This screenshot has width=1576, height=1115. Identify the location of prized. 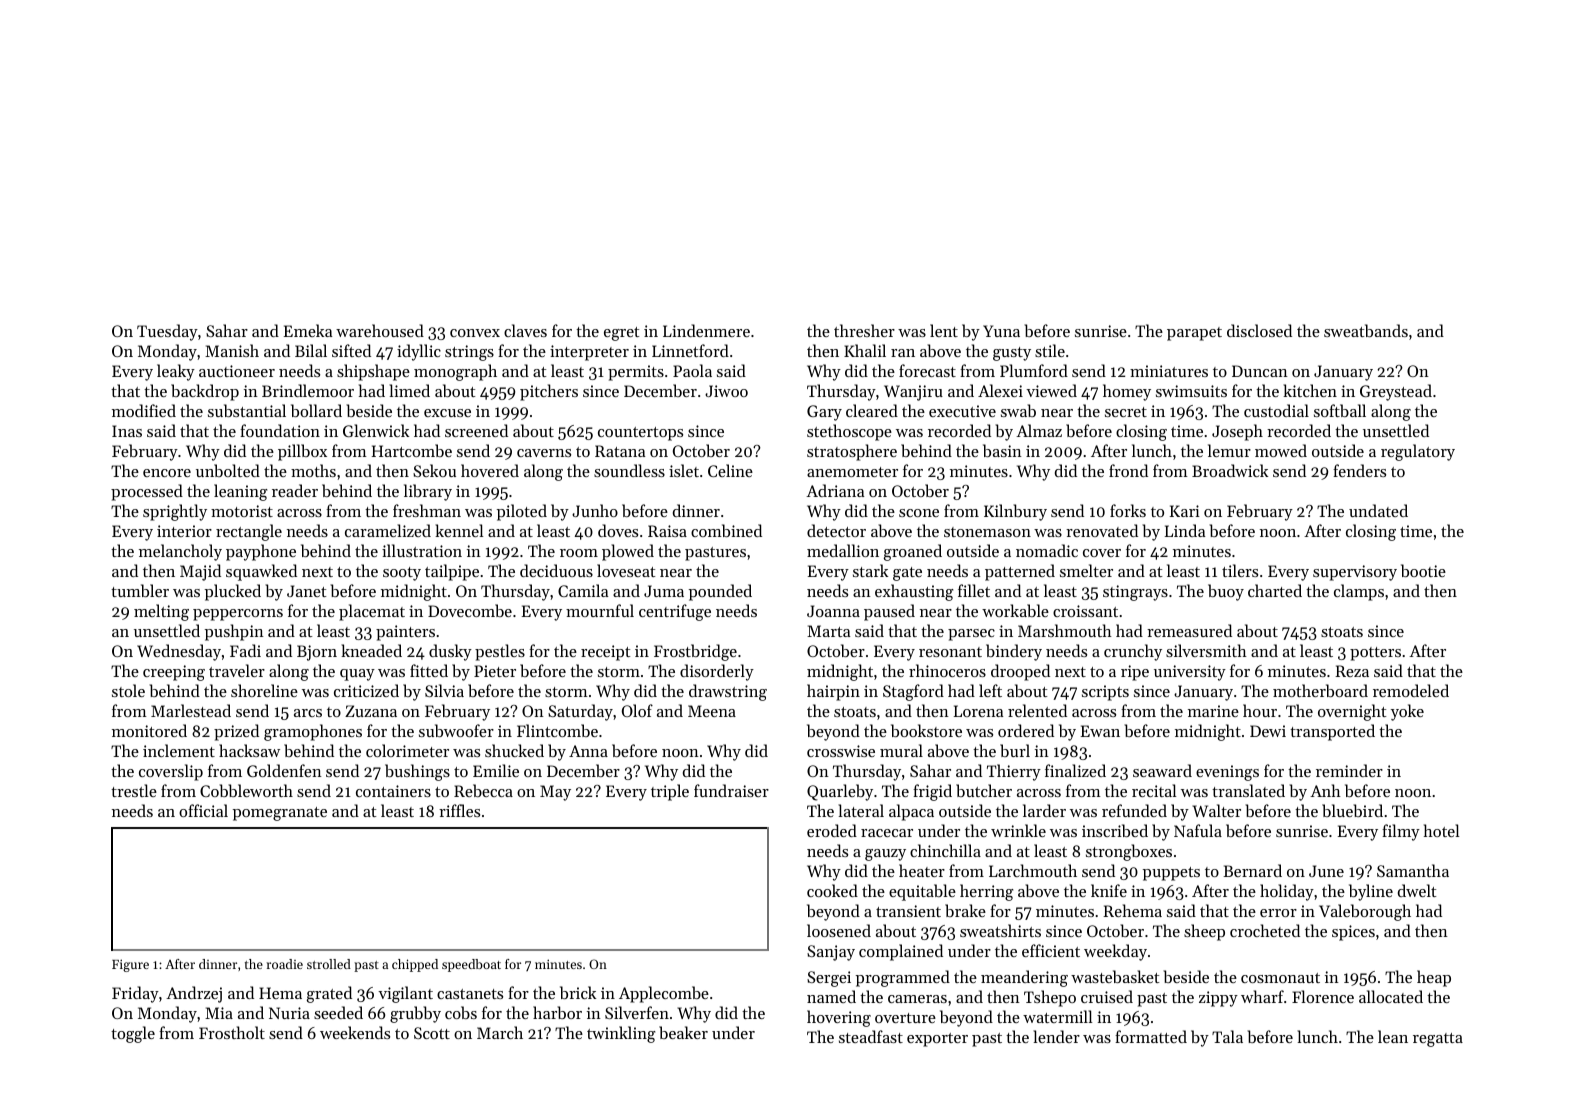
(236, 732).
